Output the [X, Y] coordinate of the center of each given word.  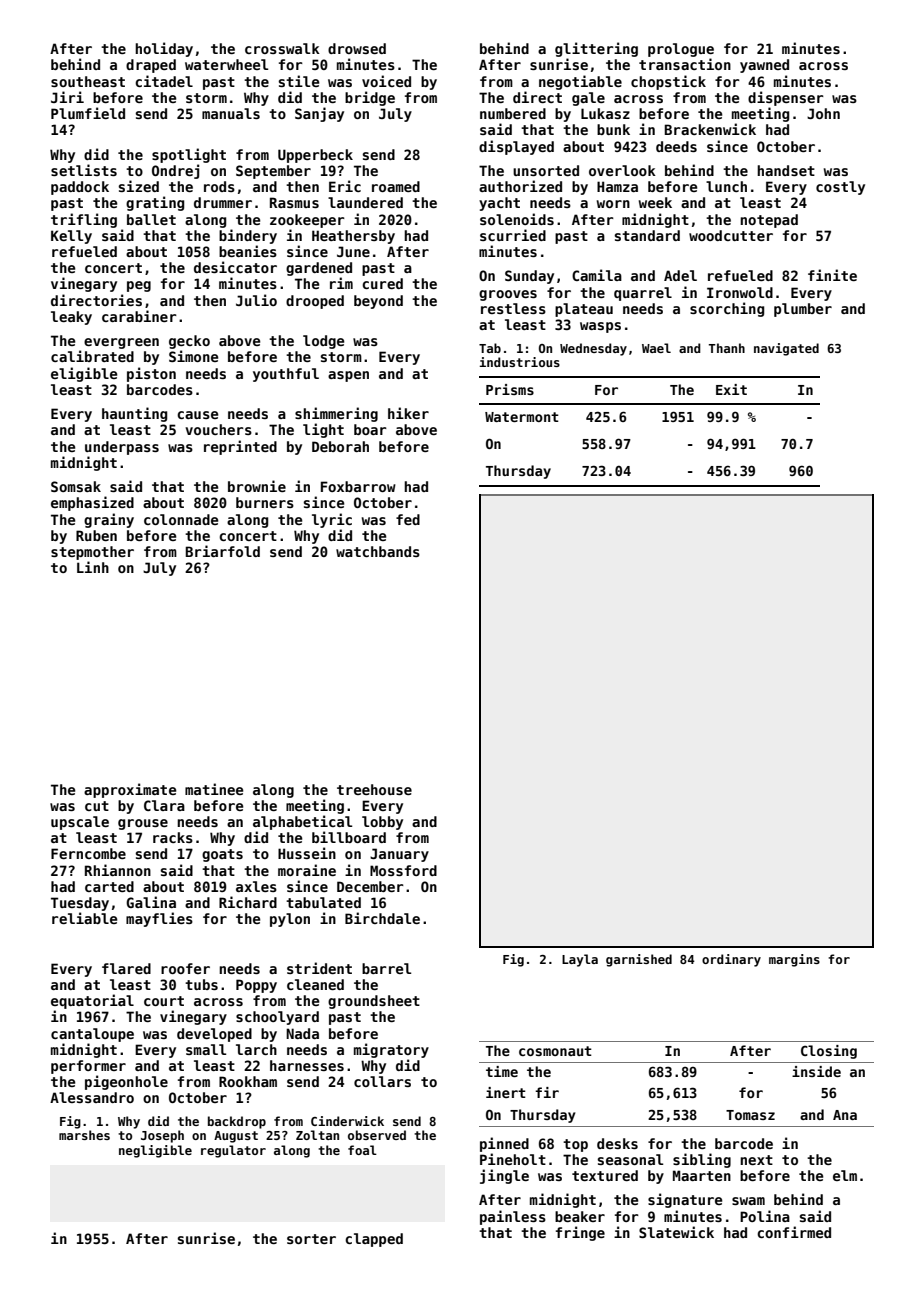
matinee [214, 789]
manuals [231, 113]
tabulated [323, 902]
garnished [639, 960]
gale [588, 99]
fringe [580, 1233]
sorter [311, 1239]
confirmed [794, 1232]
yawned [764, 66]
